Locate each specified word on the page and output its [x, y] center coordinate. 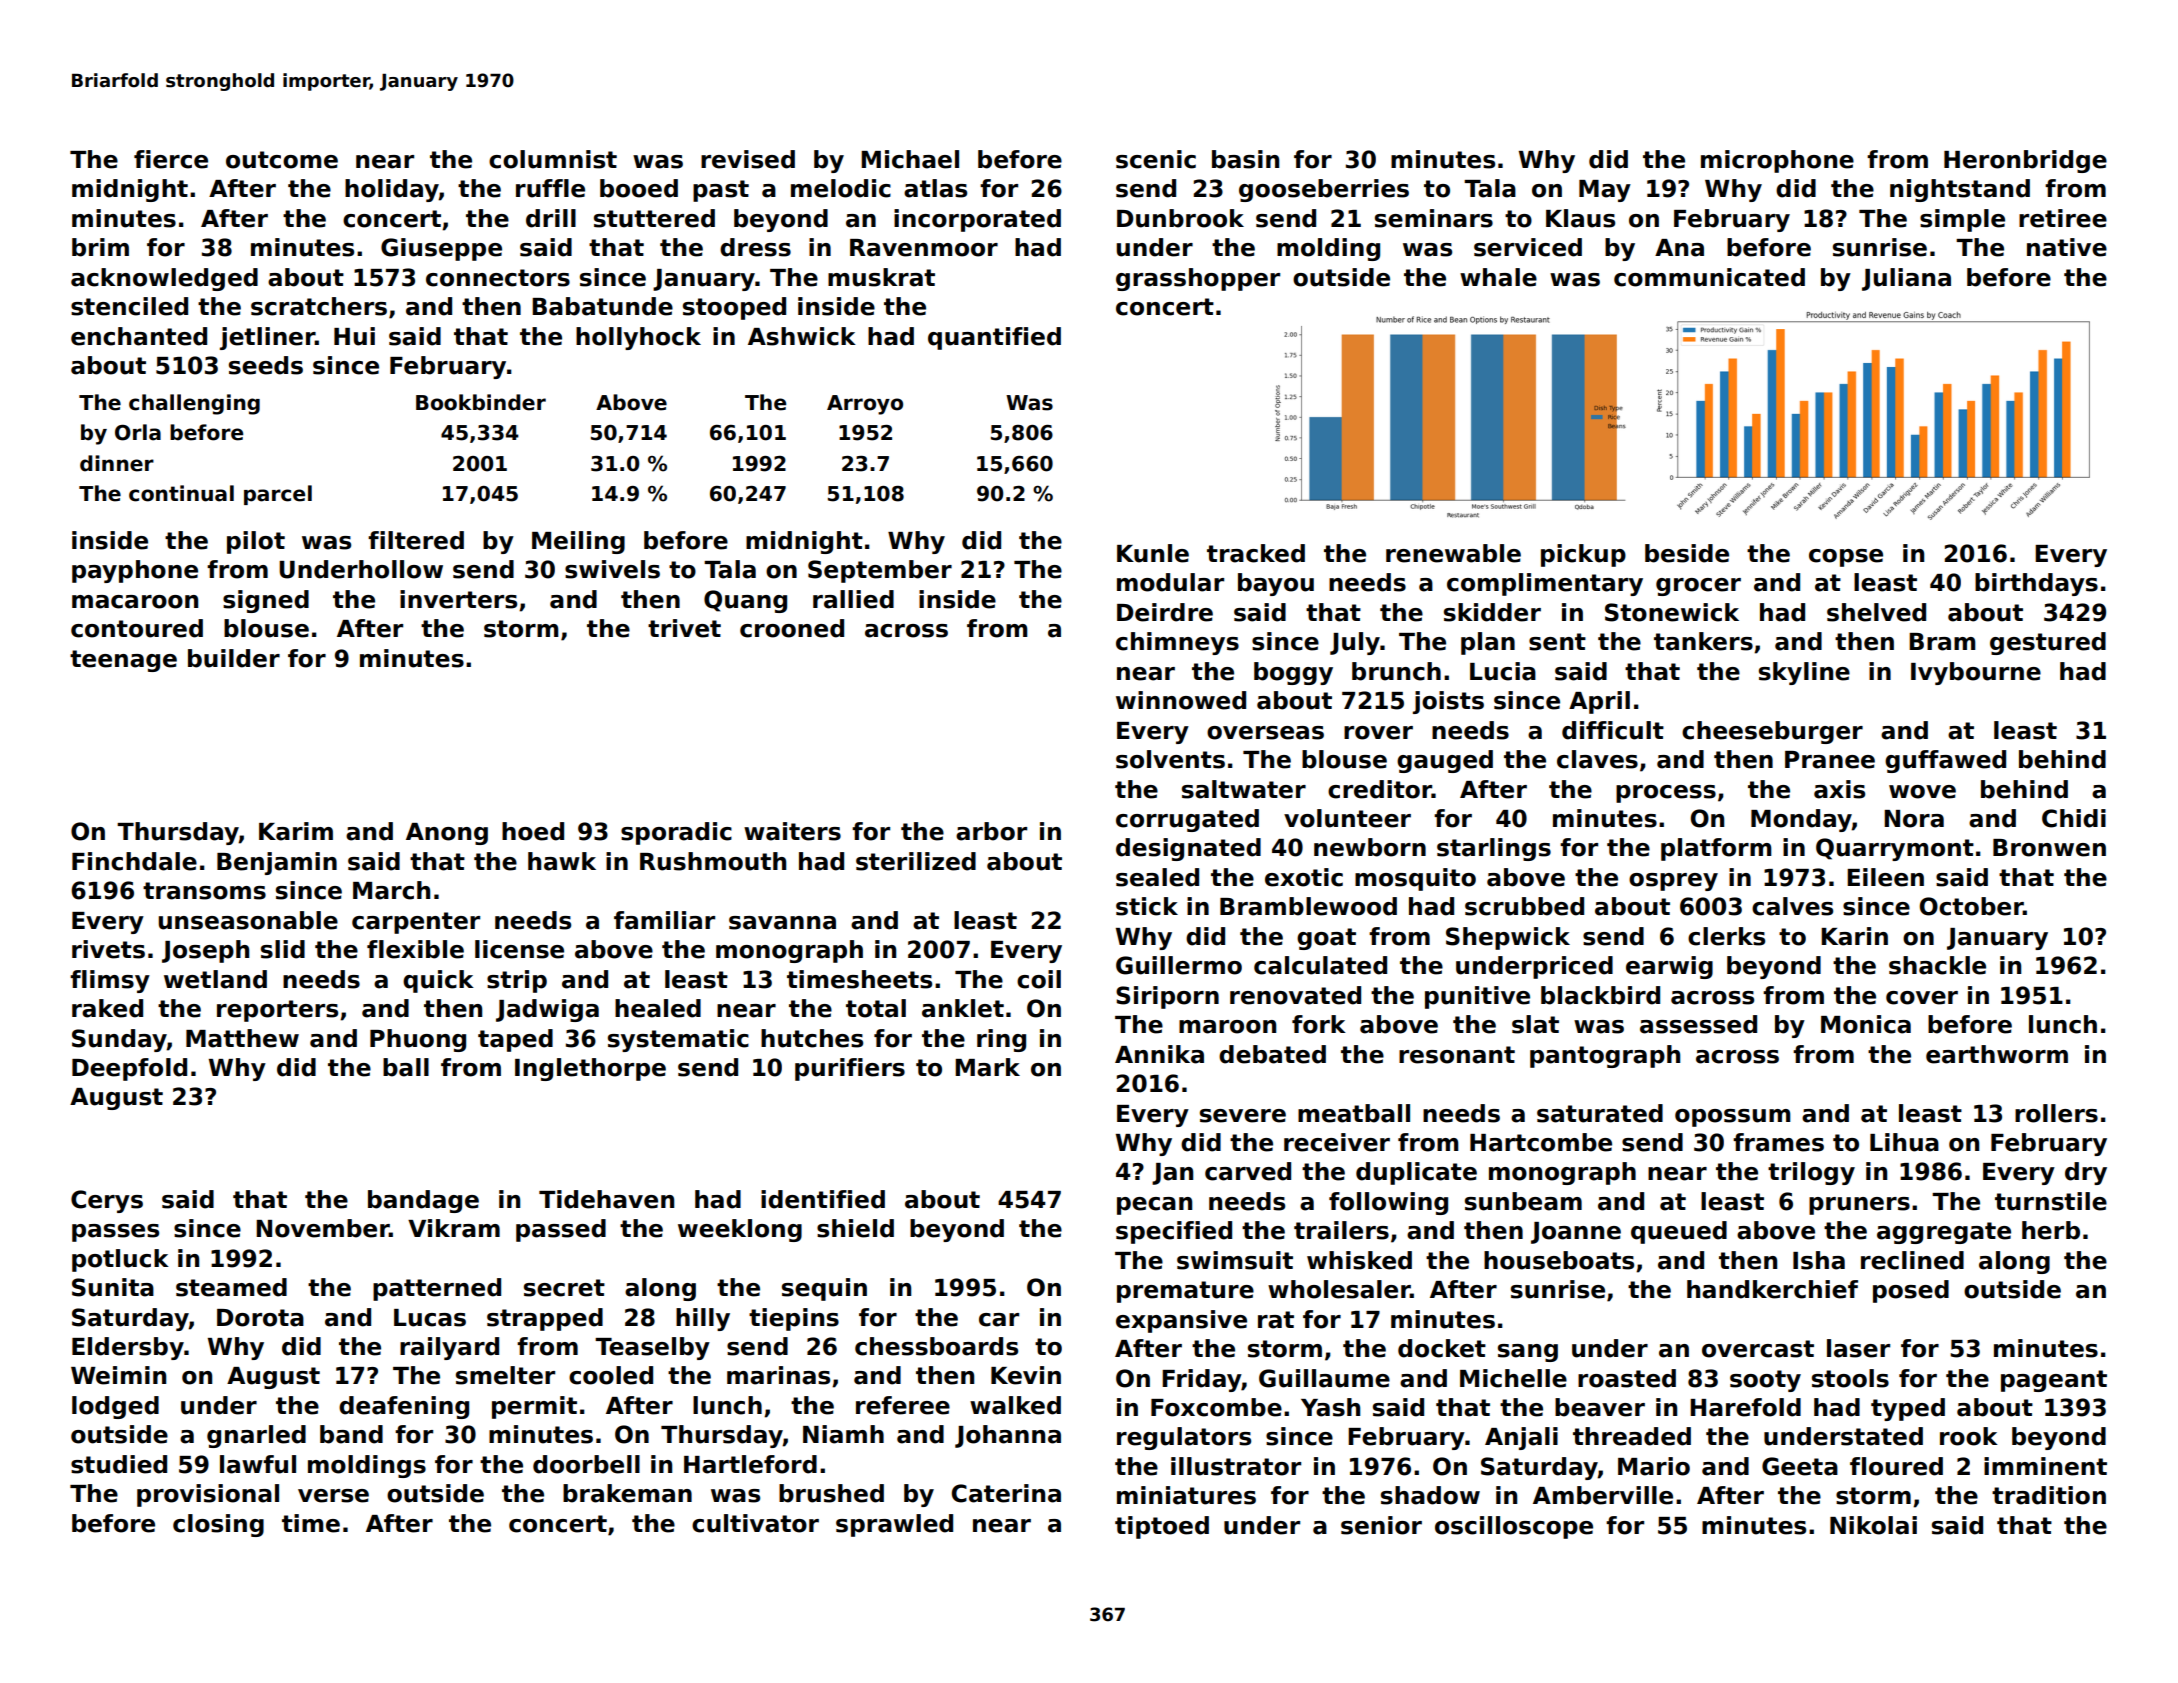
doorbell [586, 1464]
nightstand [1960, 190]
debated [1272, 1054]
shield [855, 1228]
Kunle [1153, 553]
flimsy [110, 981]
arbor [991, 831]
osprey [1673, 882]
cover [1922, 998]
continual [181, 493]
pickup [1583, 555]
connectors [498, 278]
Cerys [107, 1201]
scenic [1156, 159]
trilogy [1811, 1173]
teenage [123, 661]
